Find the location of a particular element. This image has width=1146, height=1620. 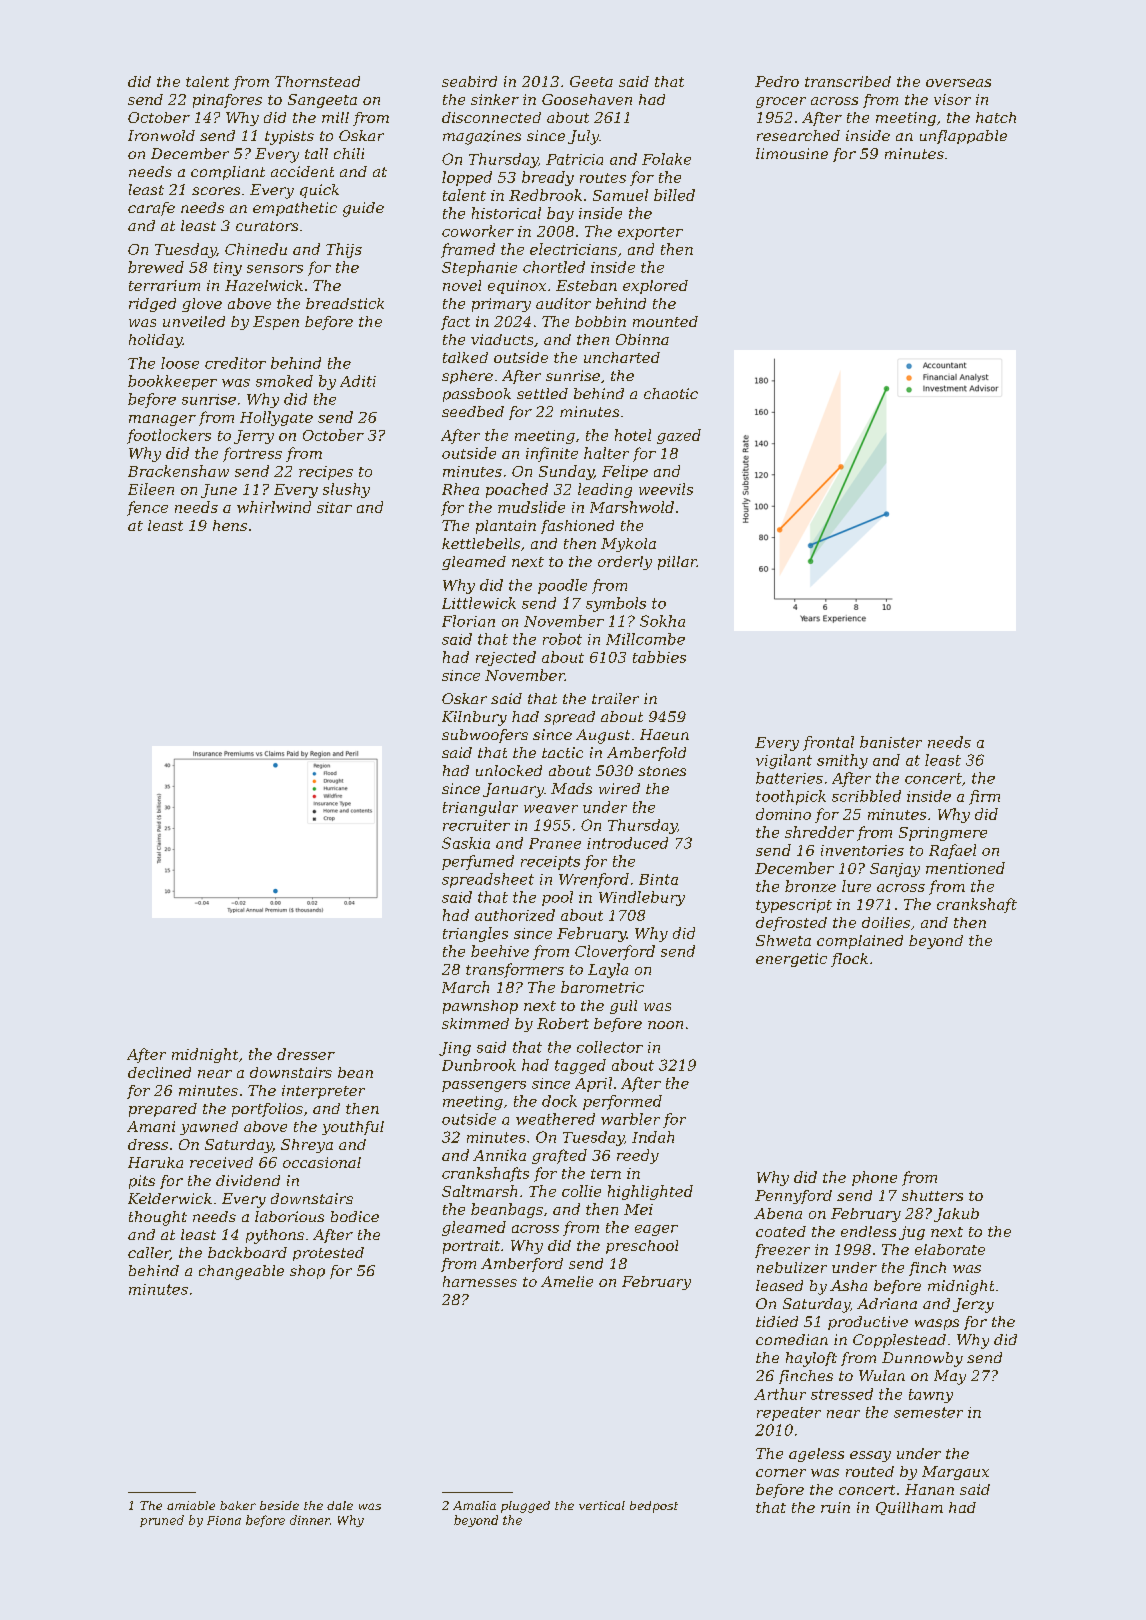

hens is located at coordinates (230, 525).
